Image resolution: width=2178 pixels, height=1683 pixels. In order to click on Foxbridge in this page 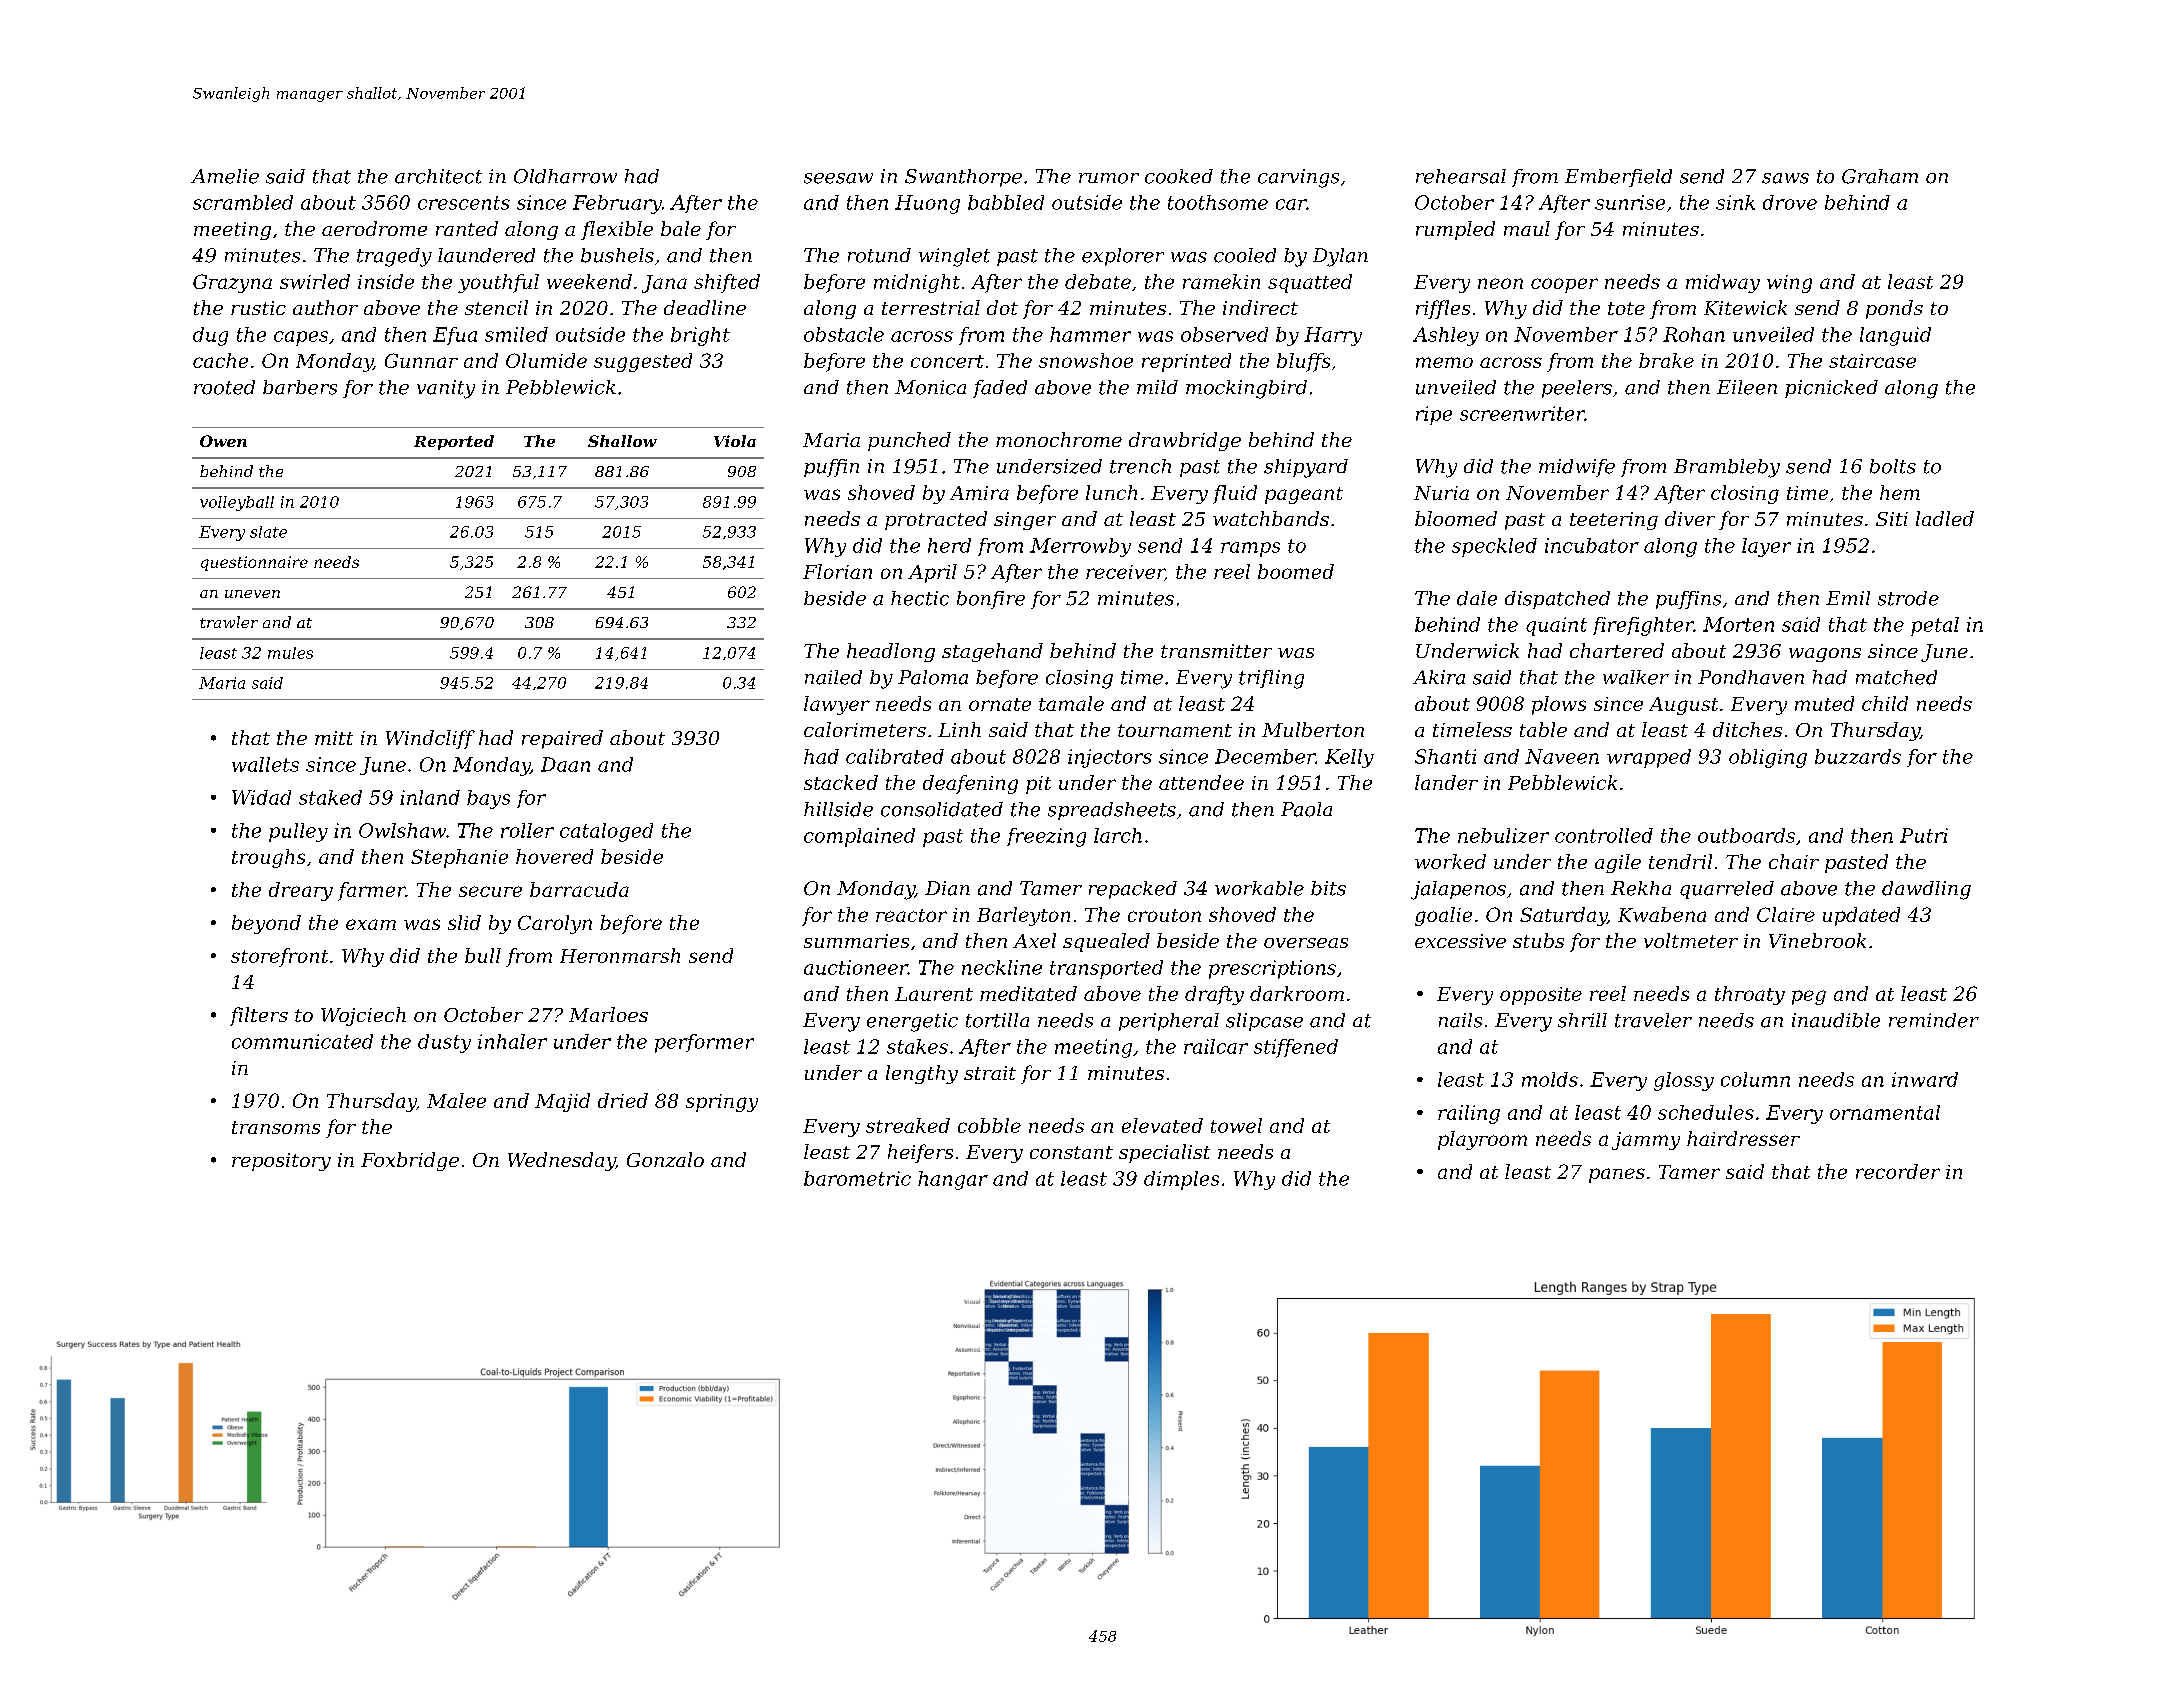, I will do `click(410, 1161)`.
